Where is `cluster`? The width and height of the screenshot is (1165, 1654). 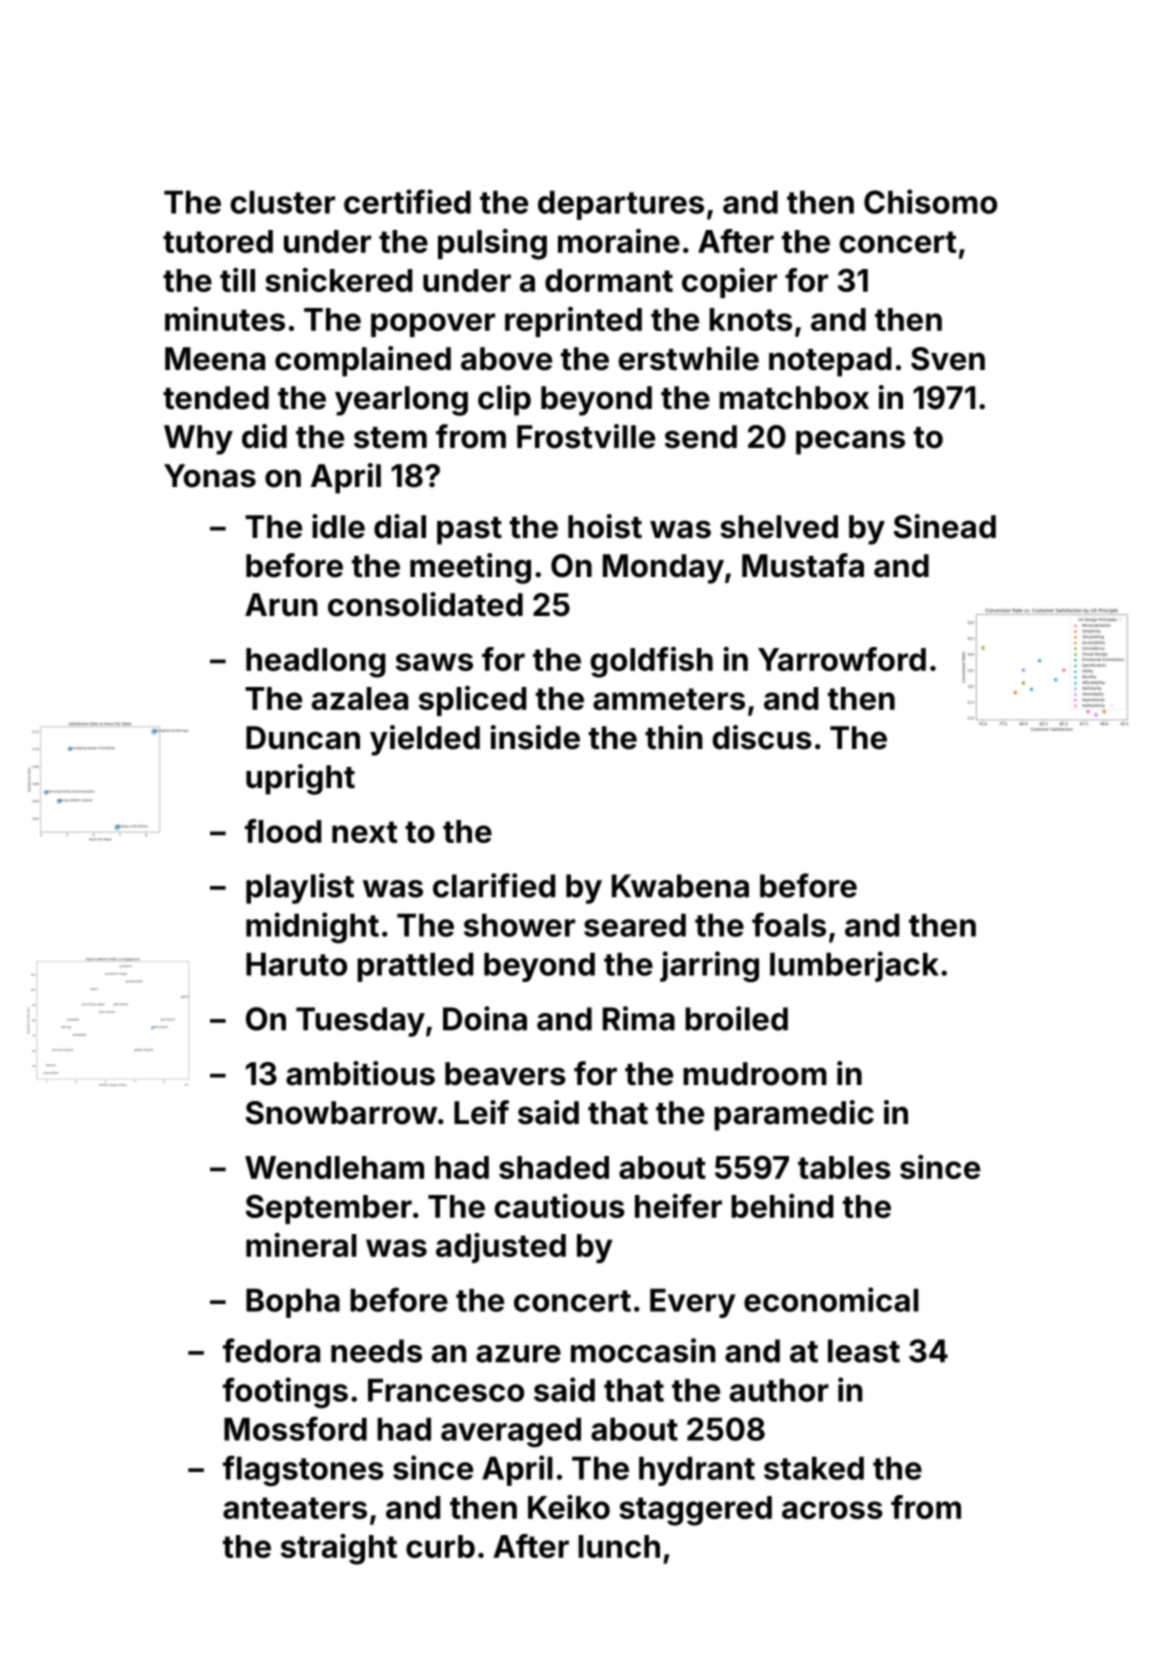
cluster is located at coordinates (282, 202).
